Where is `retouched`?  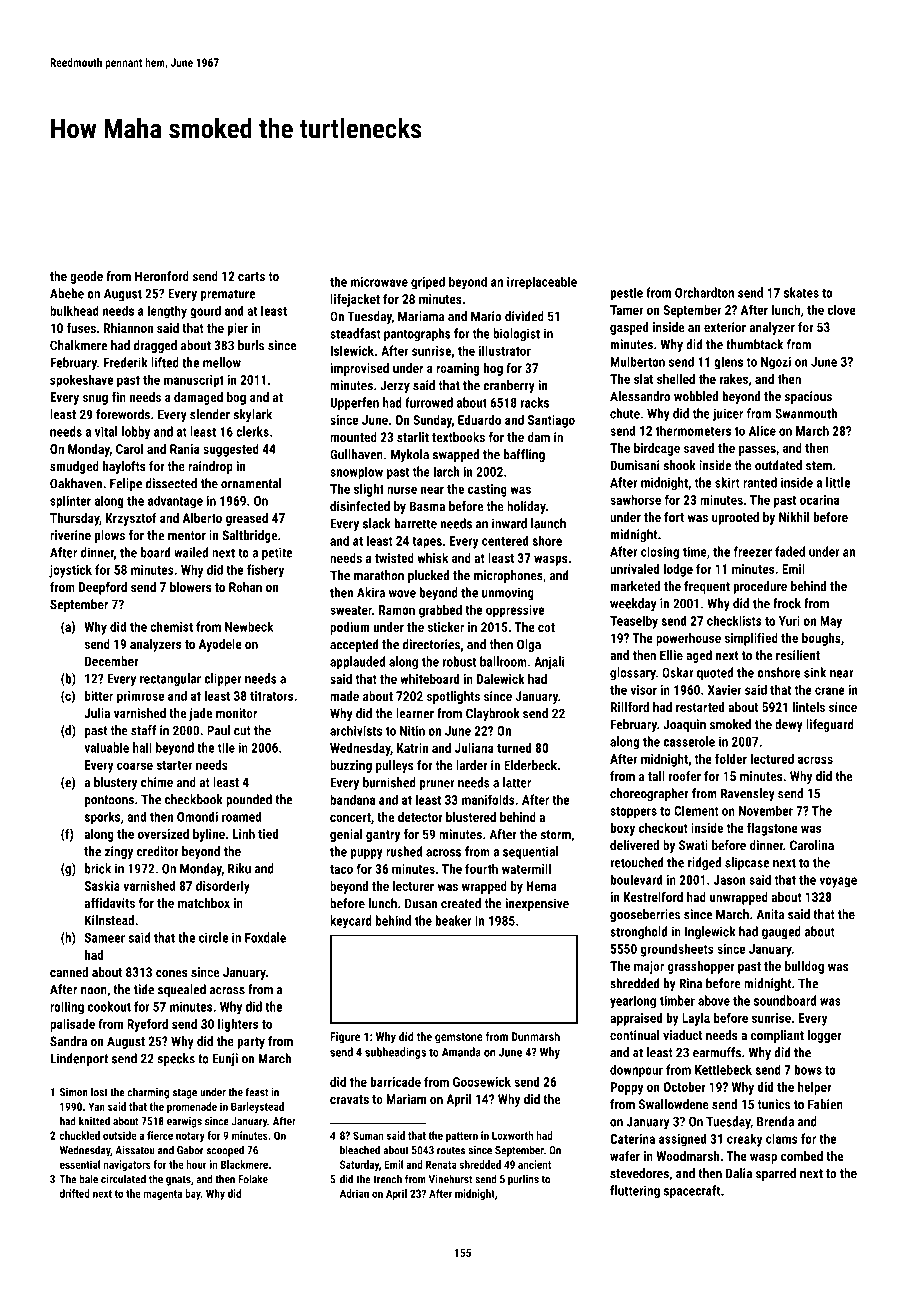
retouched is located at coordinates (637, 862).
